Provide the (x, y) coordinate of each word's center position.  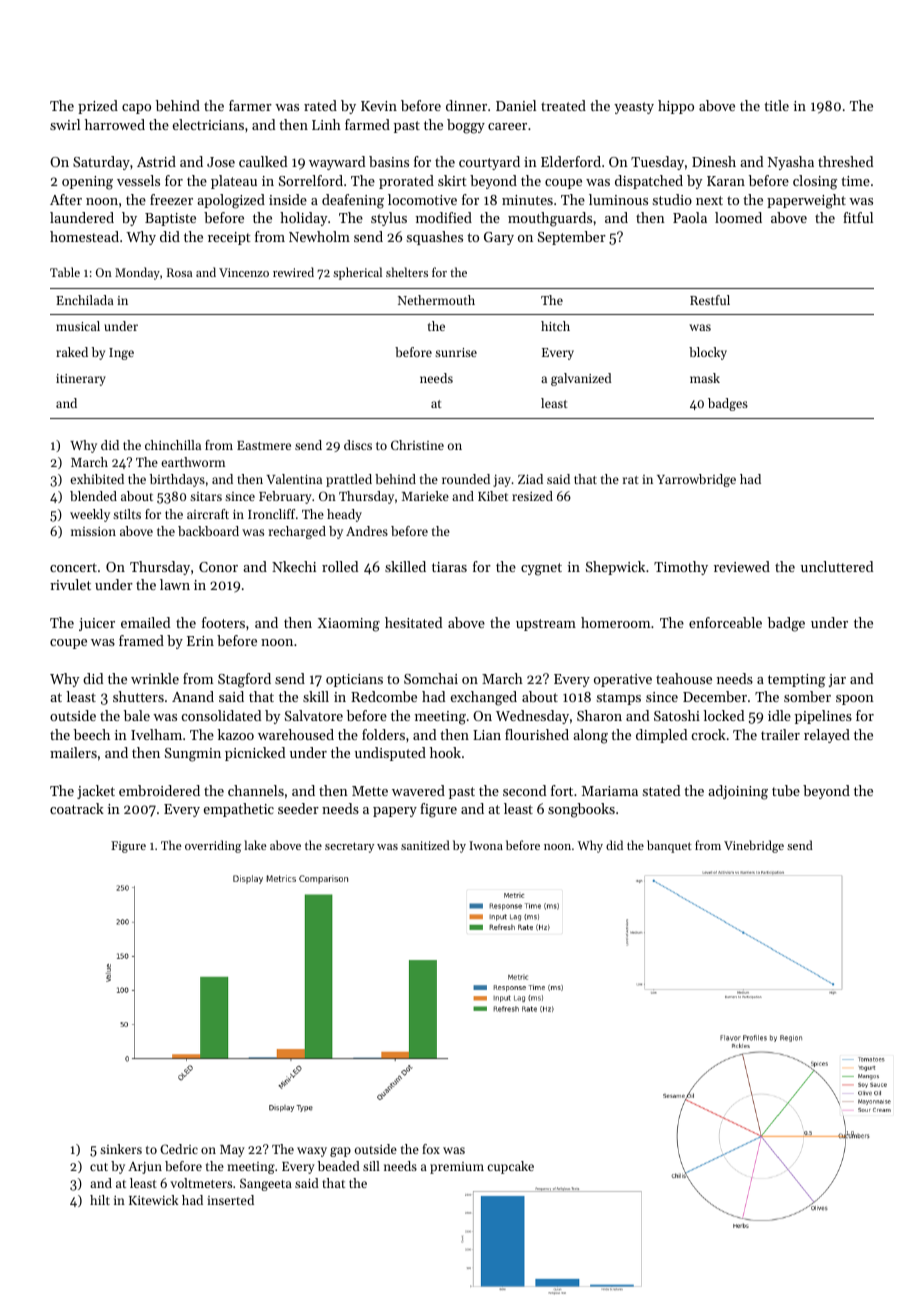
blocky (708, 353)
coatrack (77, 808)
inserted (230, 1200)
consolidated (221, 715)
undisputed (390, 754)
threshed (845, 161)
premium (457, 1168)
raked (72, 352)
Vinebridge (754, 846)
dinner (466, 105)
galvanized (581, 379)
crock (709, 734)
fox (431, 1149)
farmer (250, 105)
